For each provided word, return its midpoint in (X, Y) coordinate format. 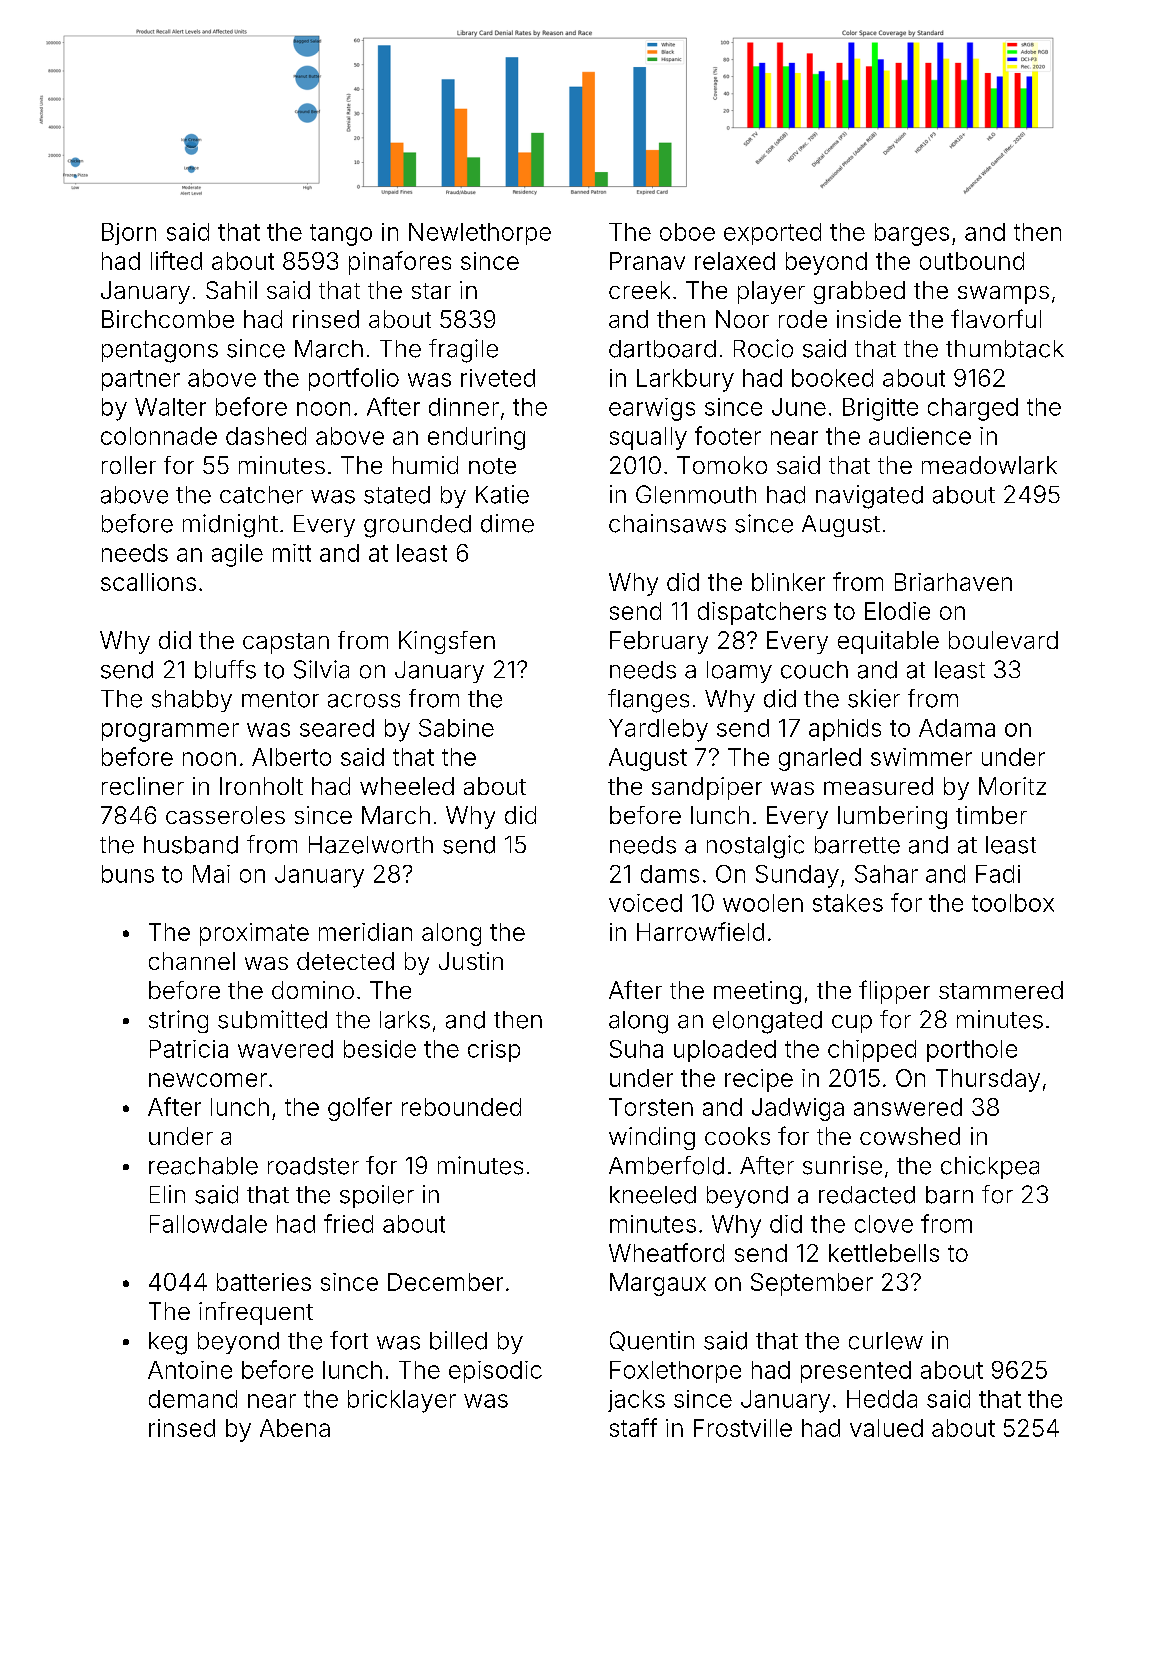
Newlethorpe (480, 234)
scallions (148, 582)
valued (886, 1428)
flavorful (996, 318)
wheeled (407, 786)
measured (878, 786)
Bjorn (129, 234)
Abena (295, 1428)
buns (128, 874)
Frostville (743, 1428)
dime (507, 523)
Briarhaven (953, 582)
